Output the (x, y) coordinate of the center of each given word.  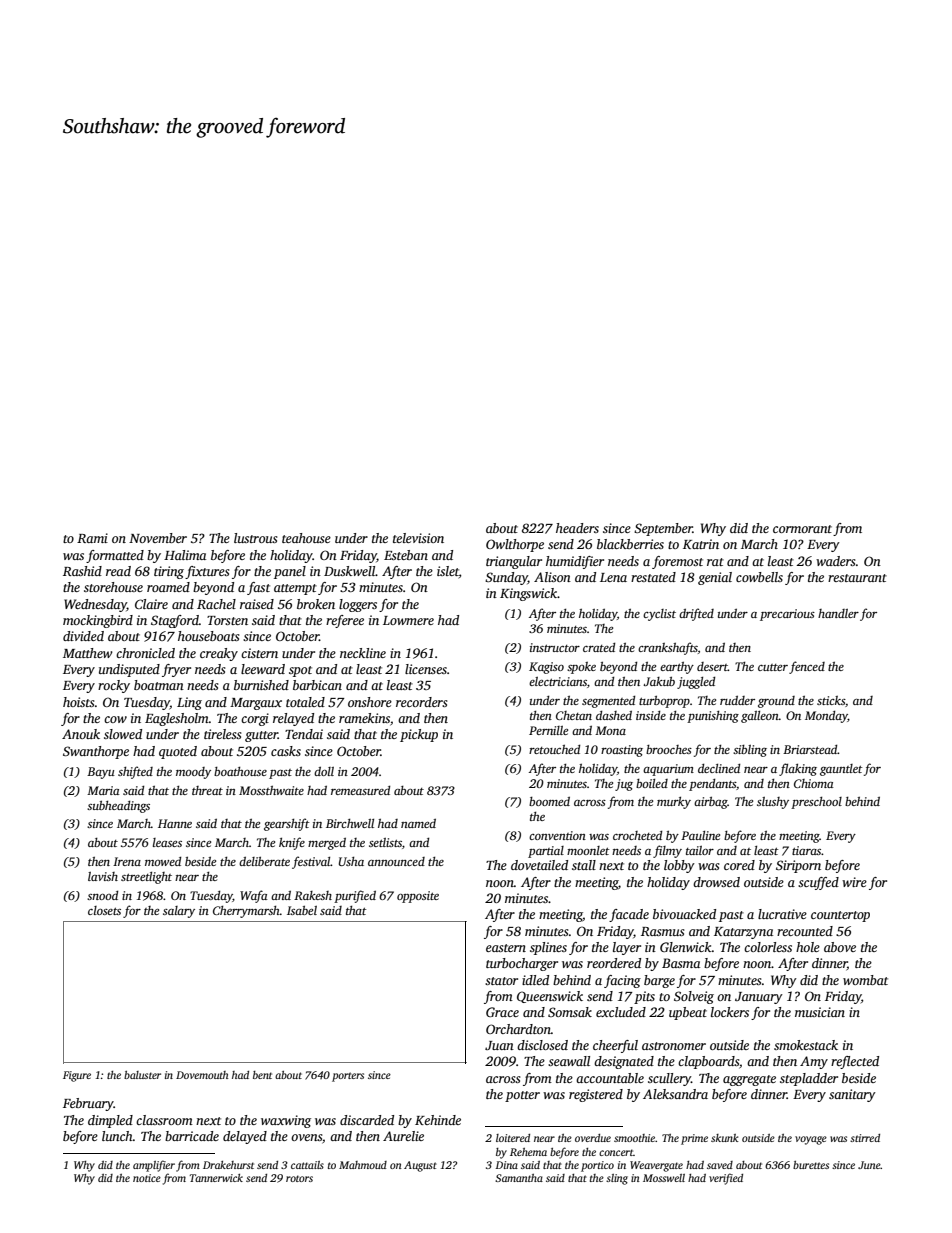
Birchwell (350, 823)
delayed (245, 1137)
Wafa (254, 896)
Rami (92, 538)
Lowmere (408, 620)
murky (674, 802)
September (663, 529)
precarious (787, 615)
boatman (159, 685)
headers (577, 528)
